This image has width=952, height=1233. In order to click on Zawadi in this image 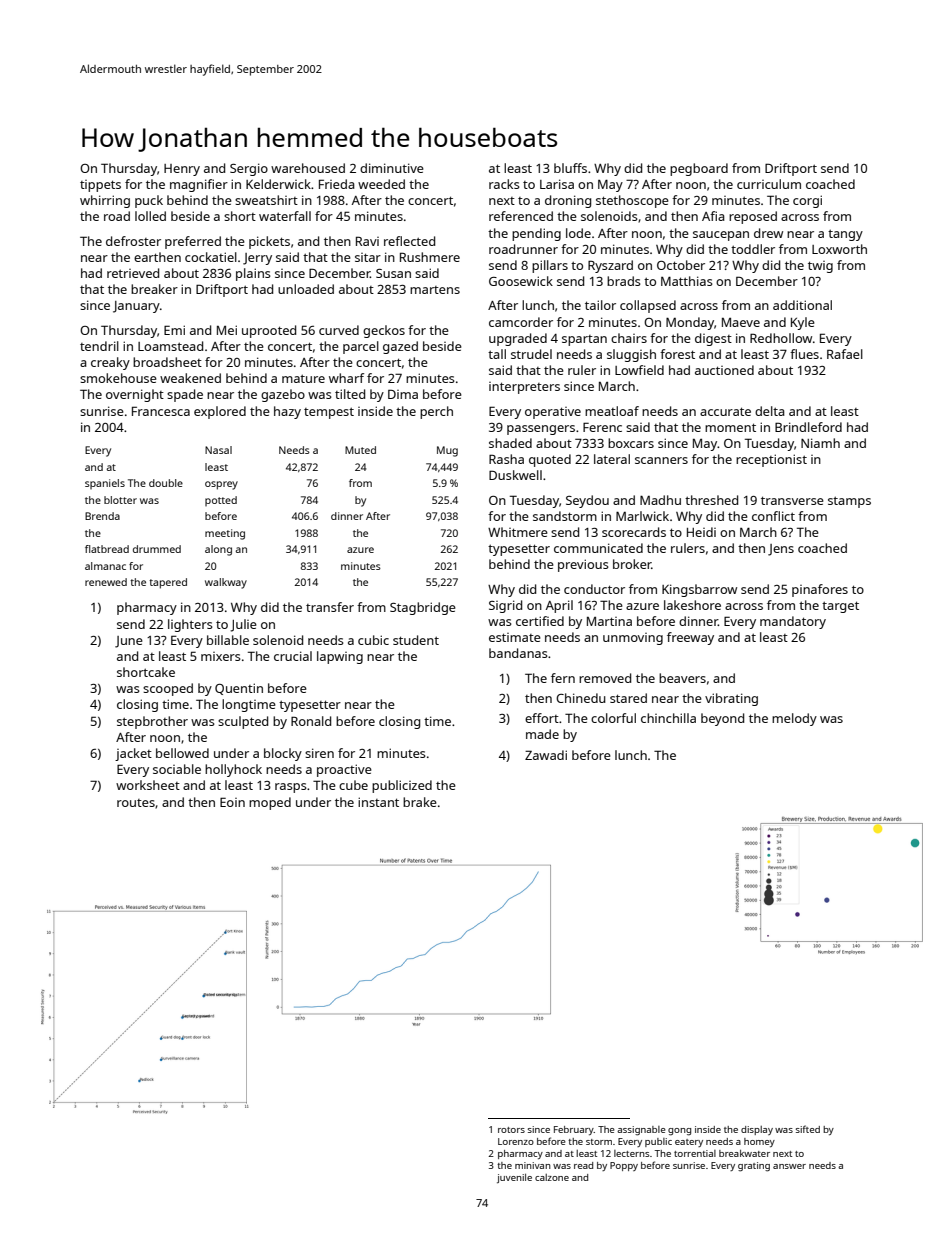, I will do `click(546, 755)`.
